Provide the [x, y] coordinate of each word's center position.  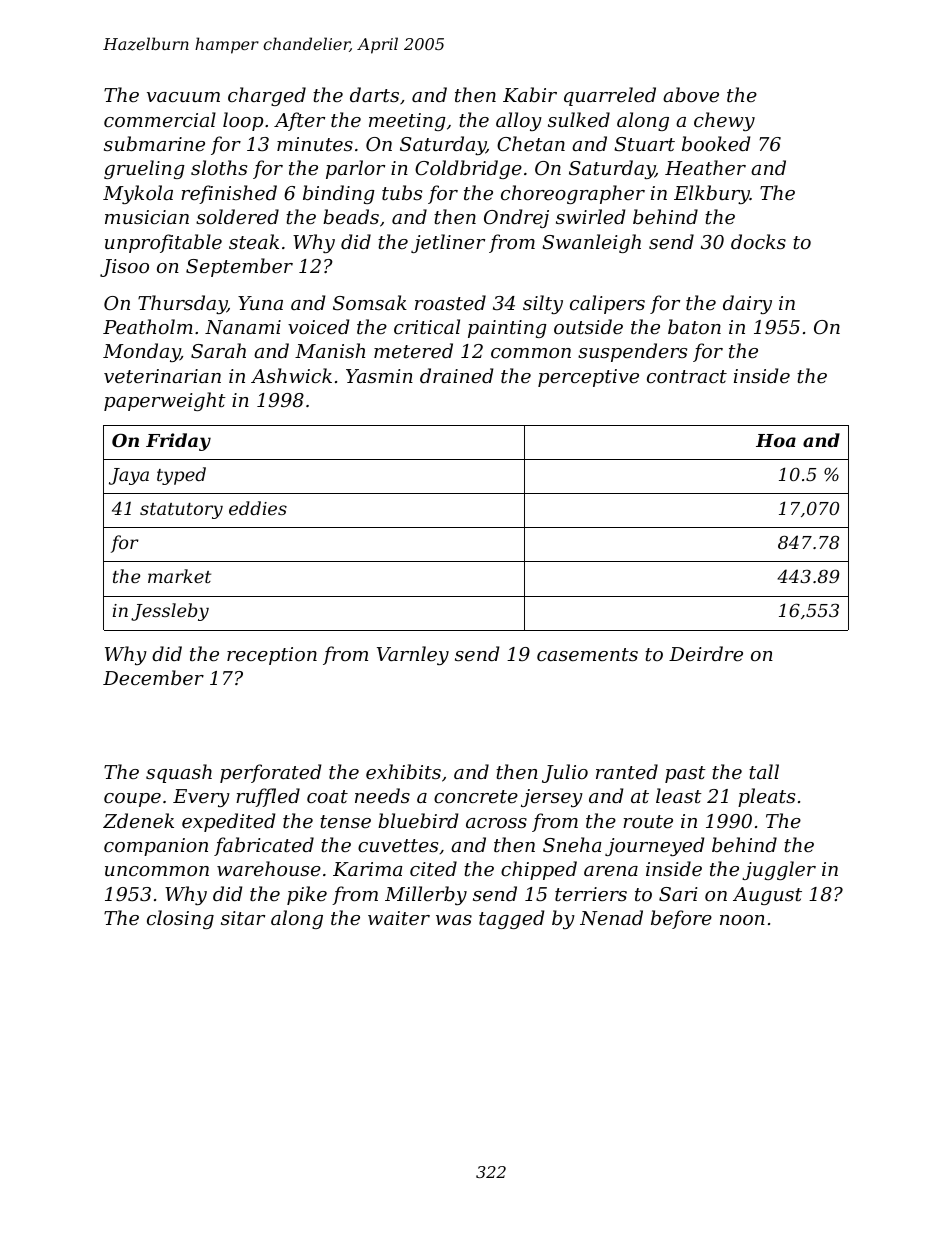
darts [374, 94]
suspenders [632, 352]
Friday [178, 442]
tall [764, 771]
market [179, 576]
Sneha [572, 844]
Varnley [413, 655]
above [691, 94]
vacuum [183, 97]
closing [180, 919]
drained [456, 375]
